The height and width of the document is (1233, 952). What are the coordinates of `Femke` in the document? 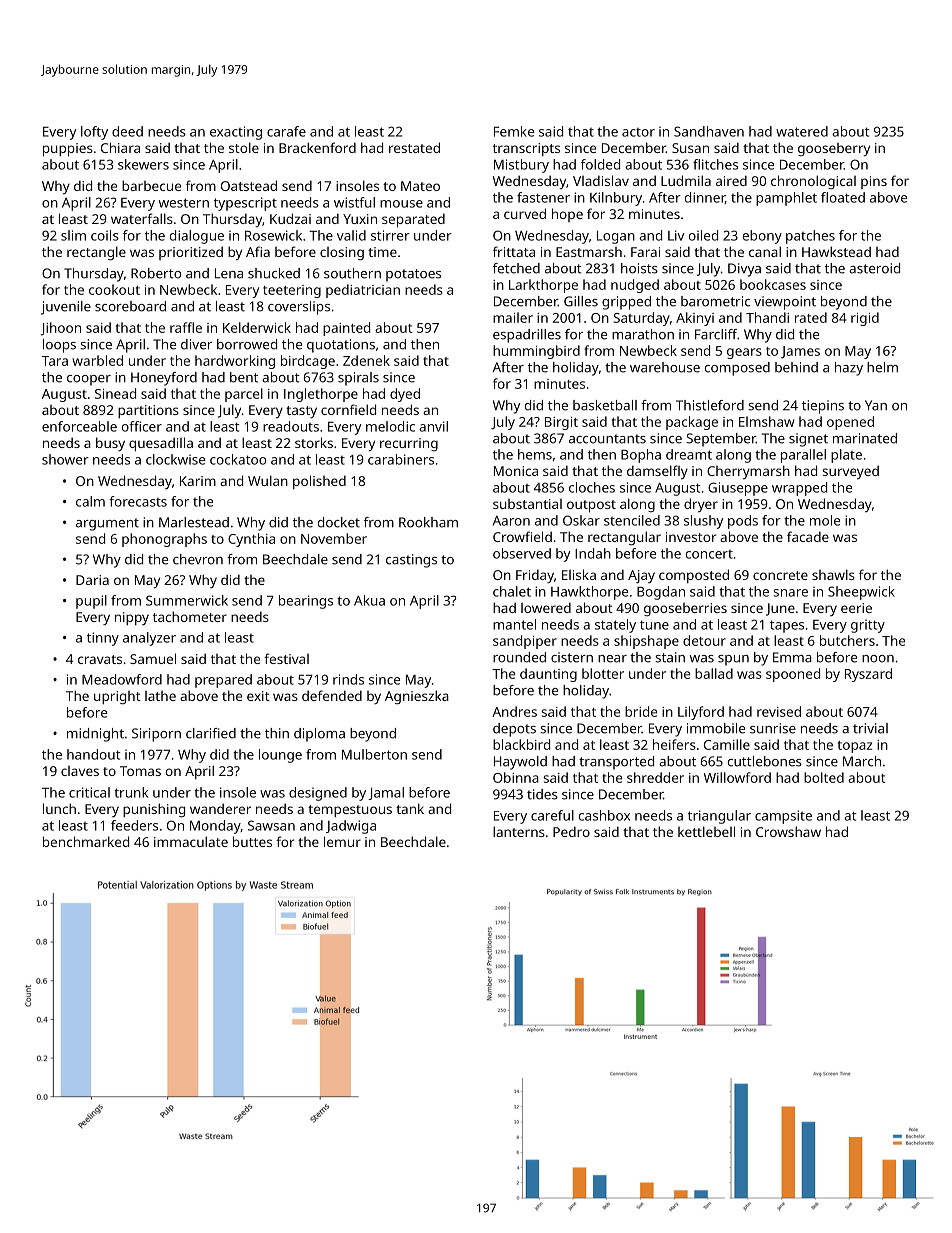 It's located at (514, 131).
